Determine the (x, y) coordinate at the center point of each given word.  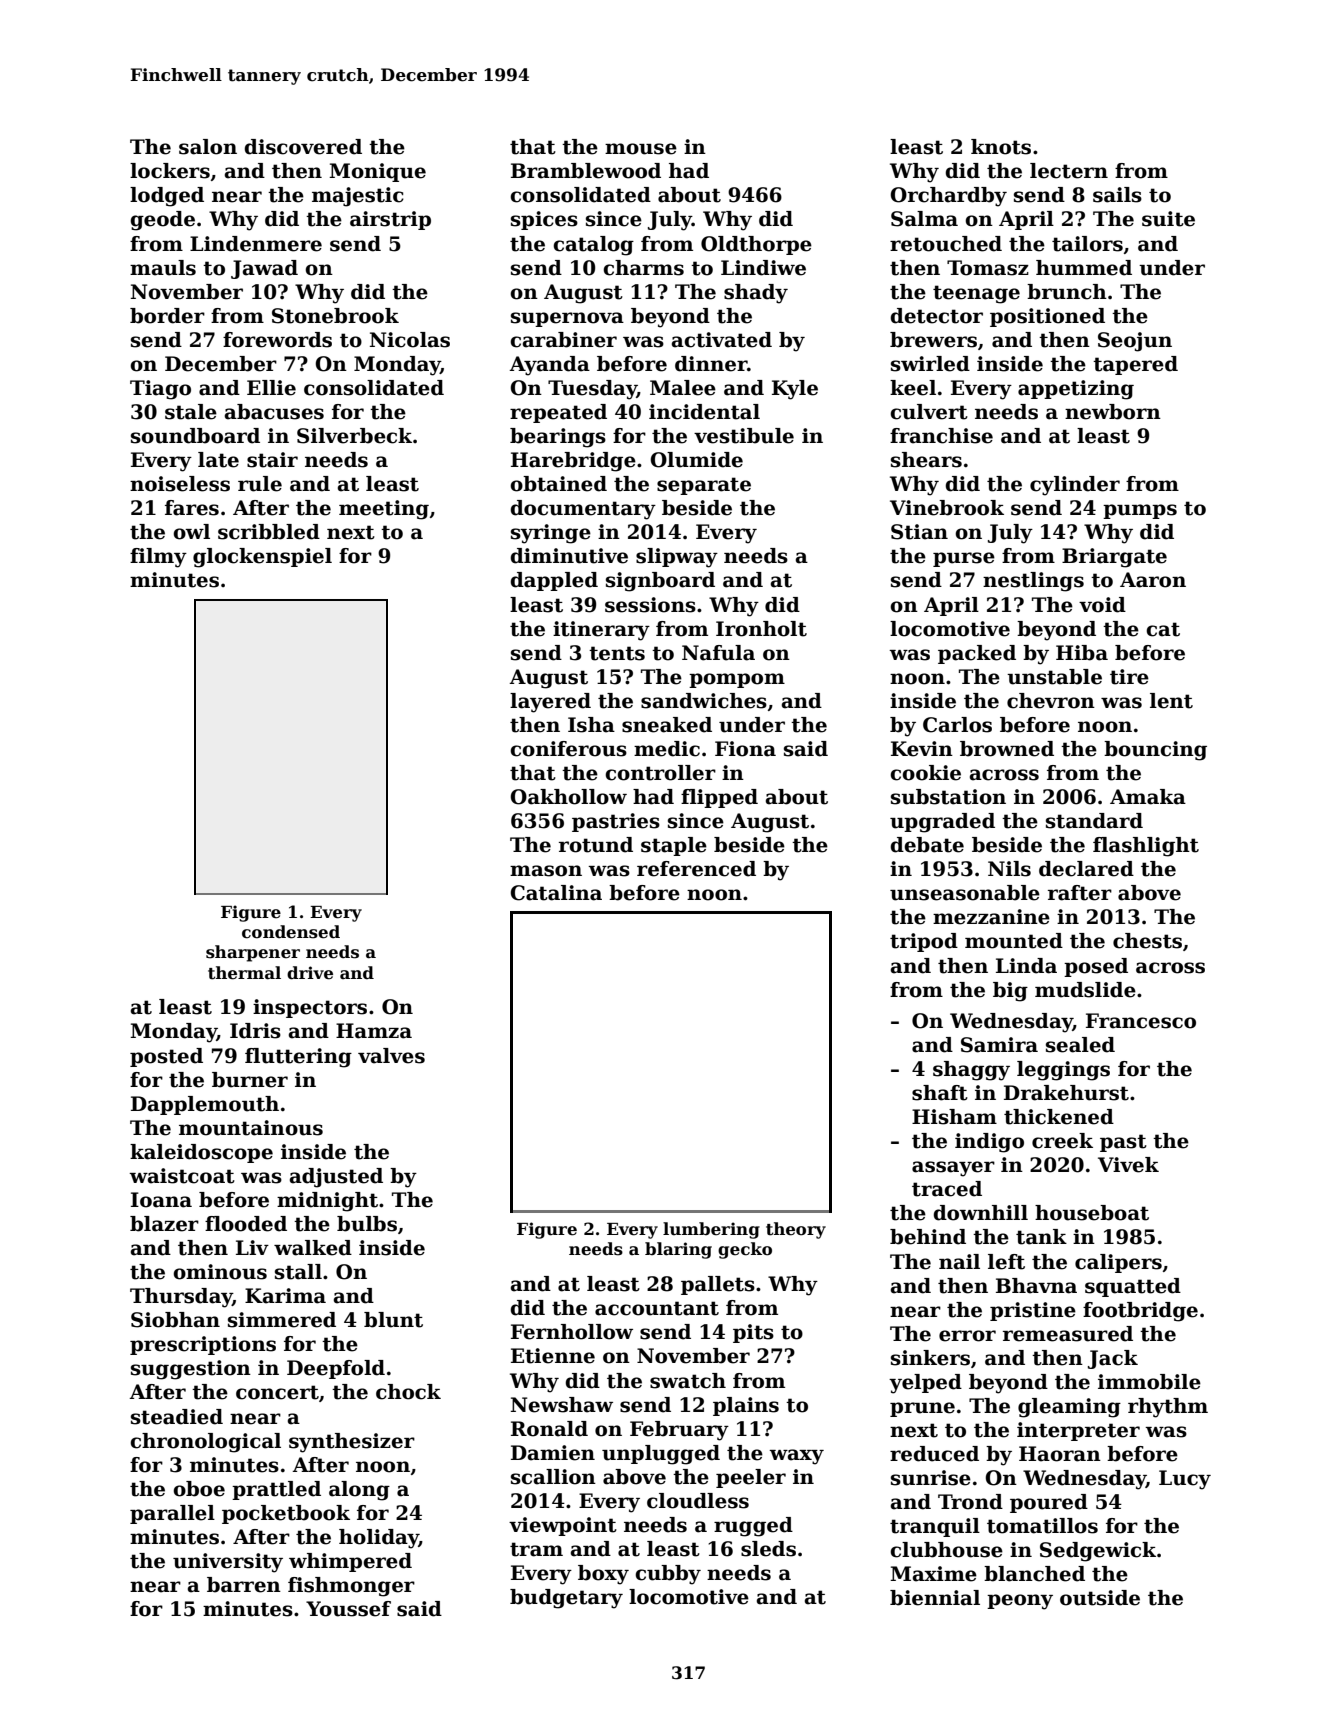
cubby (668, 1575)
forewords (277, 340)
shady (756, 294)
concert (277, 1392)
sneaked (667, 725)
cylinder (1075, 486)
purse (964, 559)
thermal (244, 973)
